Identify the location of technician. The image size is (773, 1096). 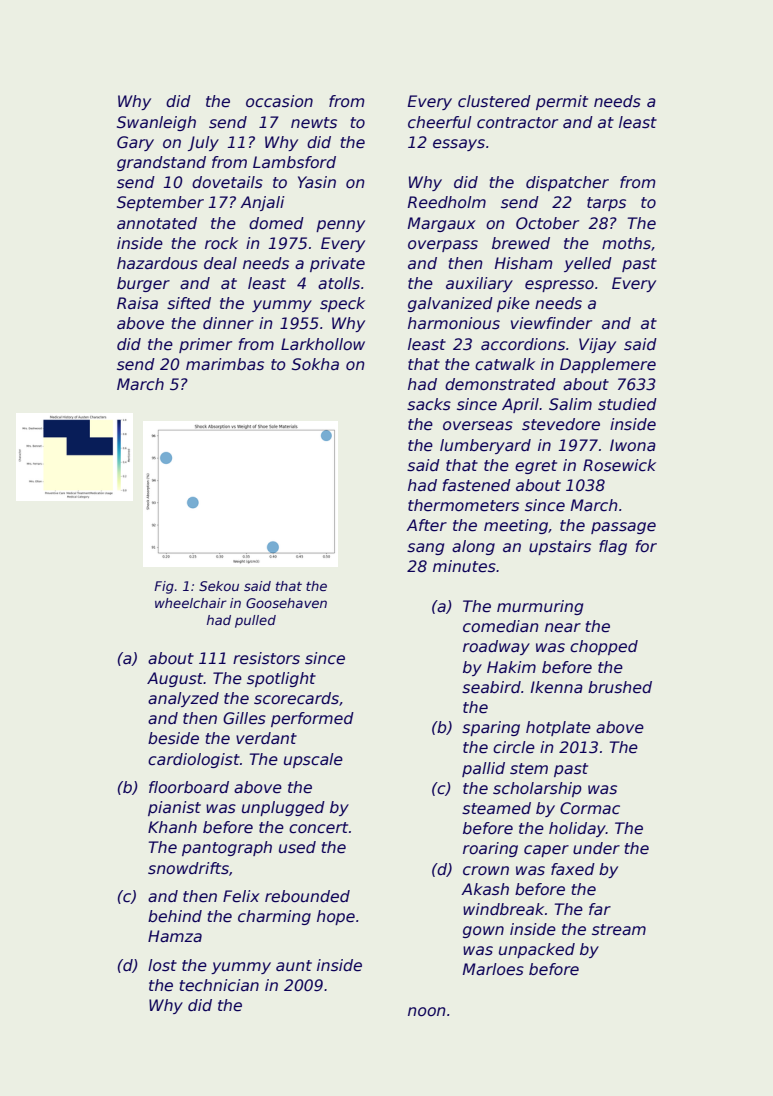
(219, 985).
